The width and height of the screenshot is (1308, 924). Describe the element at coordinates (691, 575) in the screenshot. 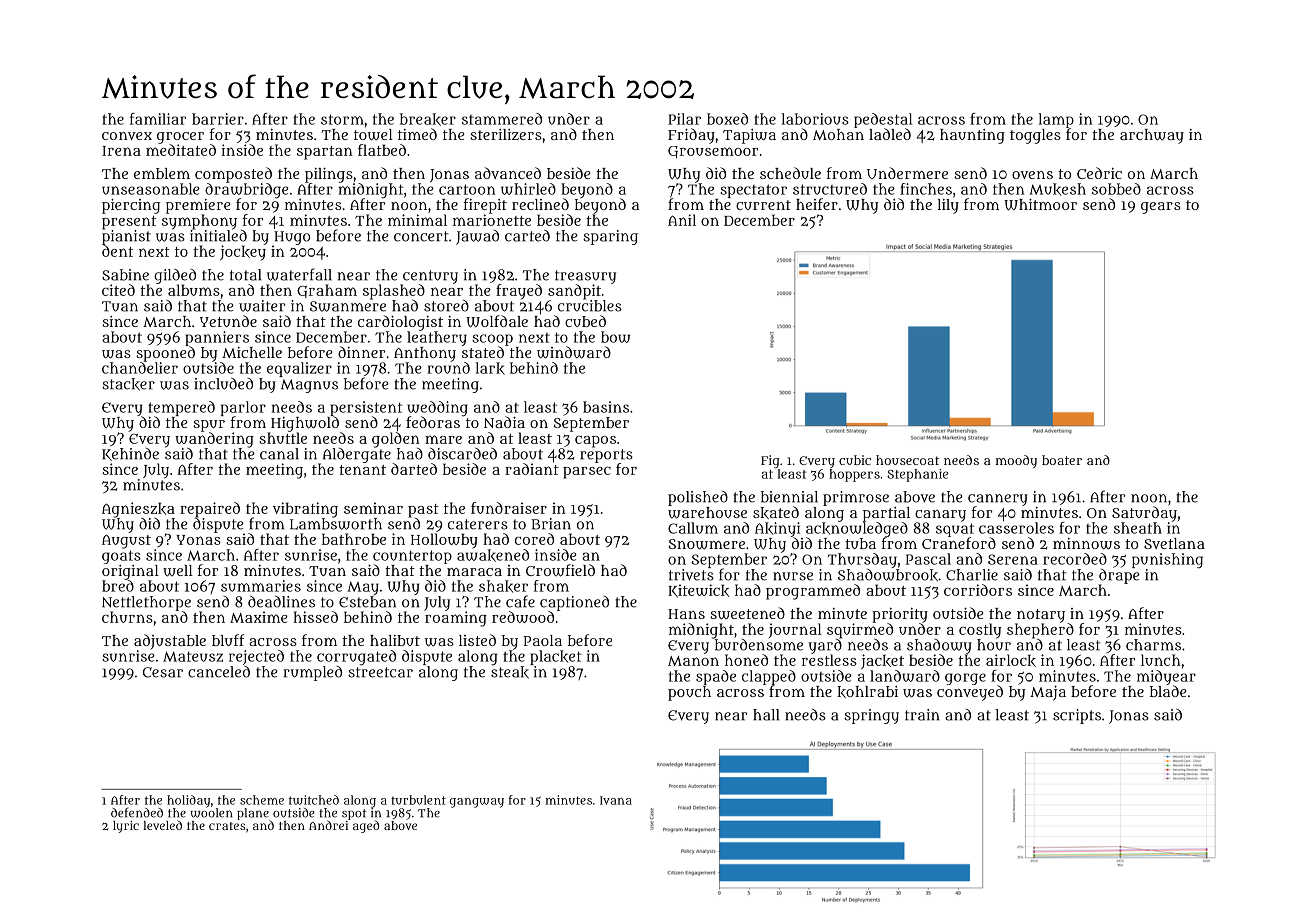

I see `trivets` at that location.
